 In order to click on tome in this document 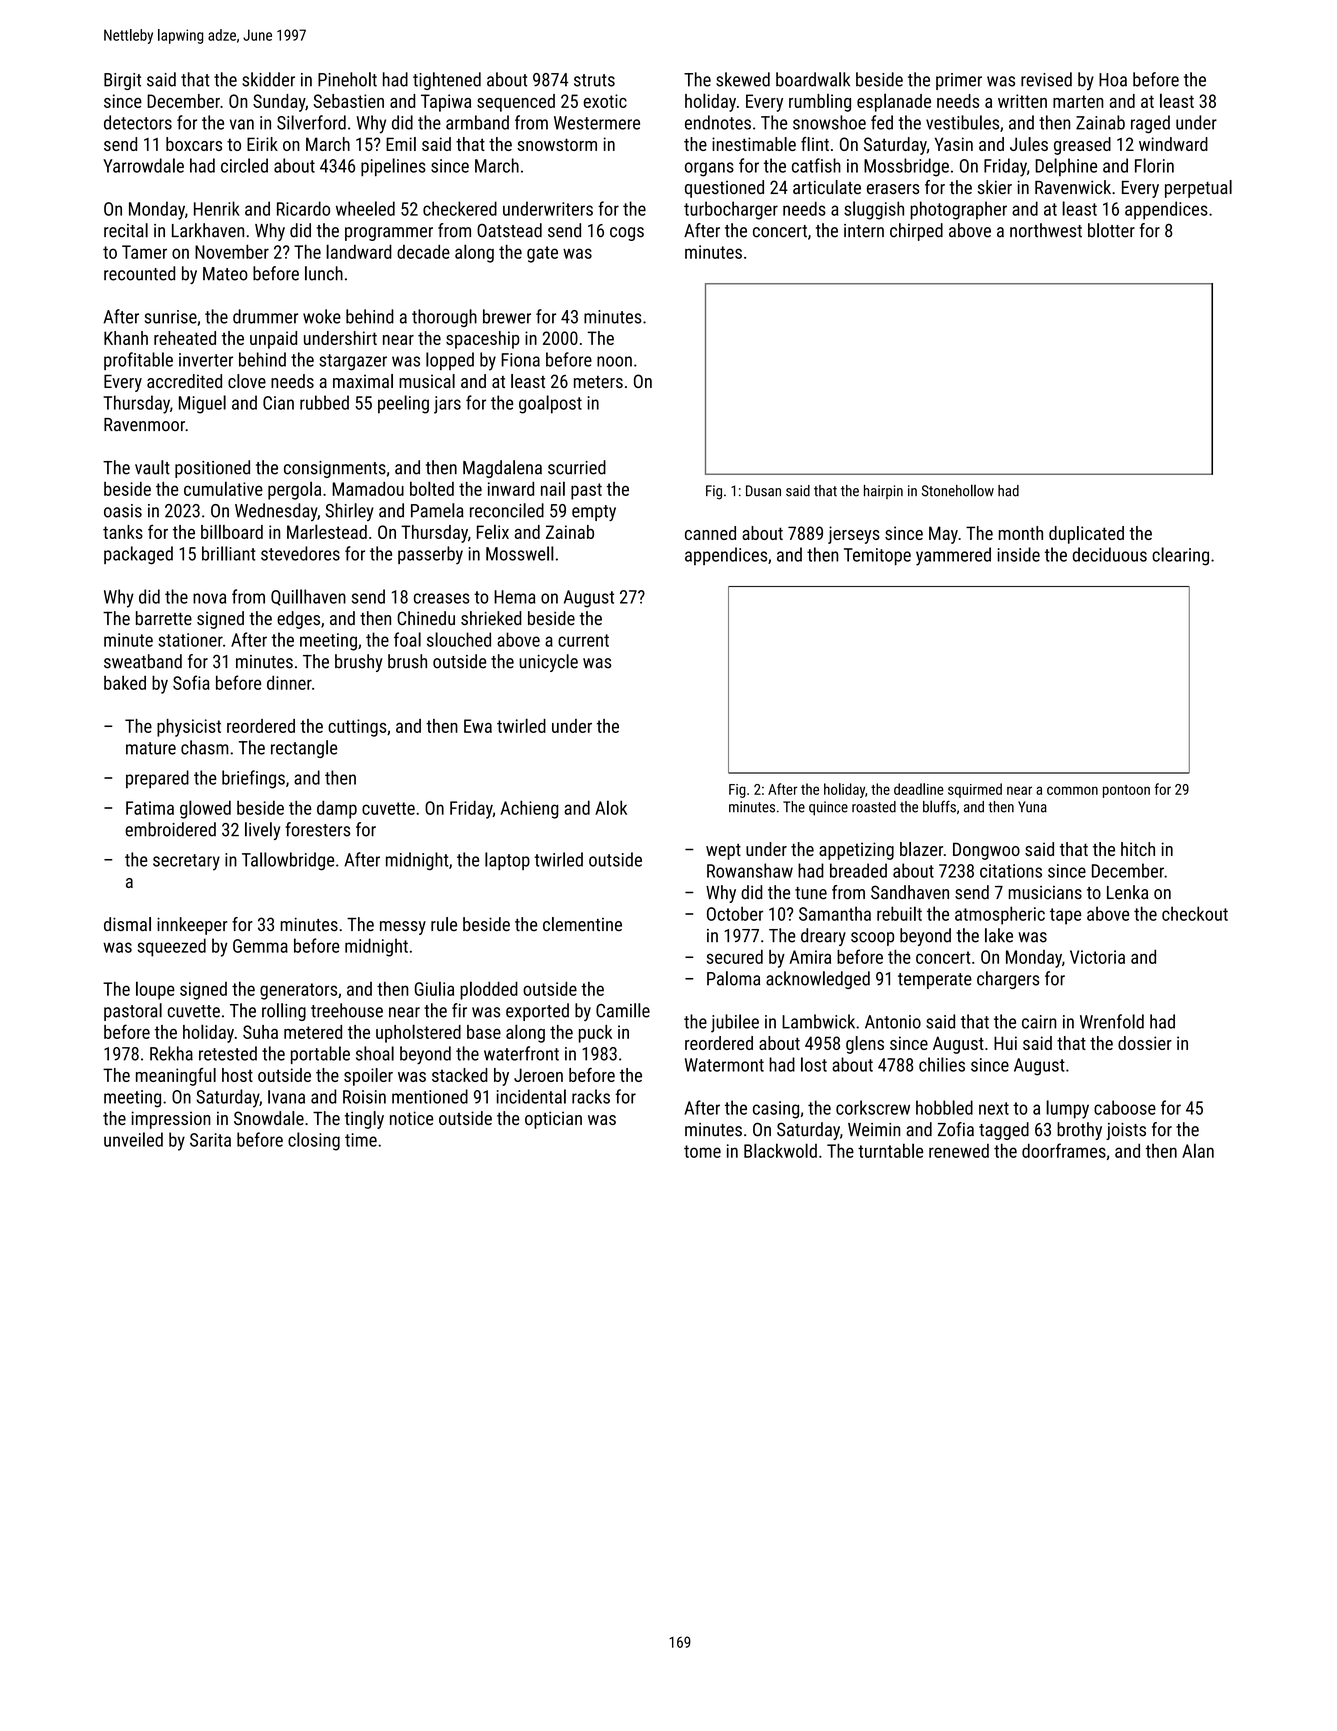, I will do `click(702, 1151)`.
